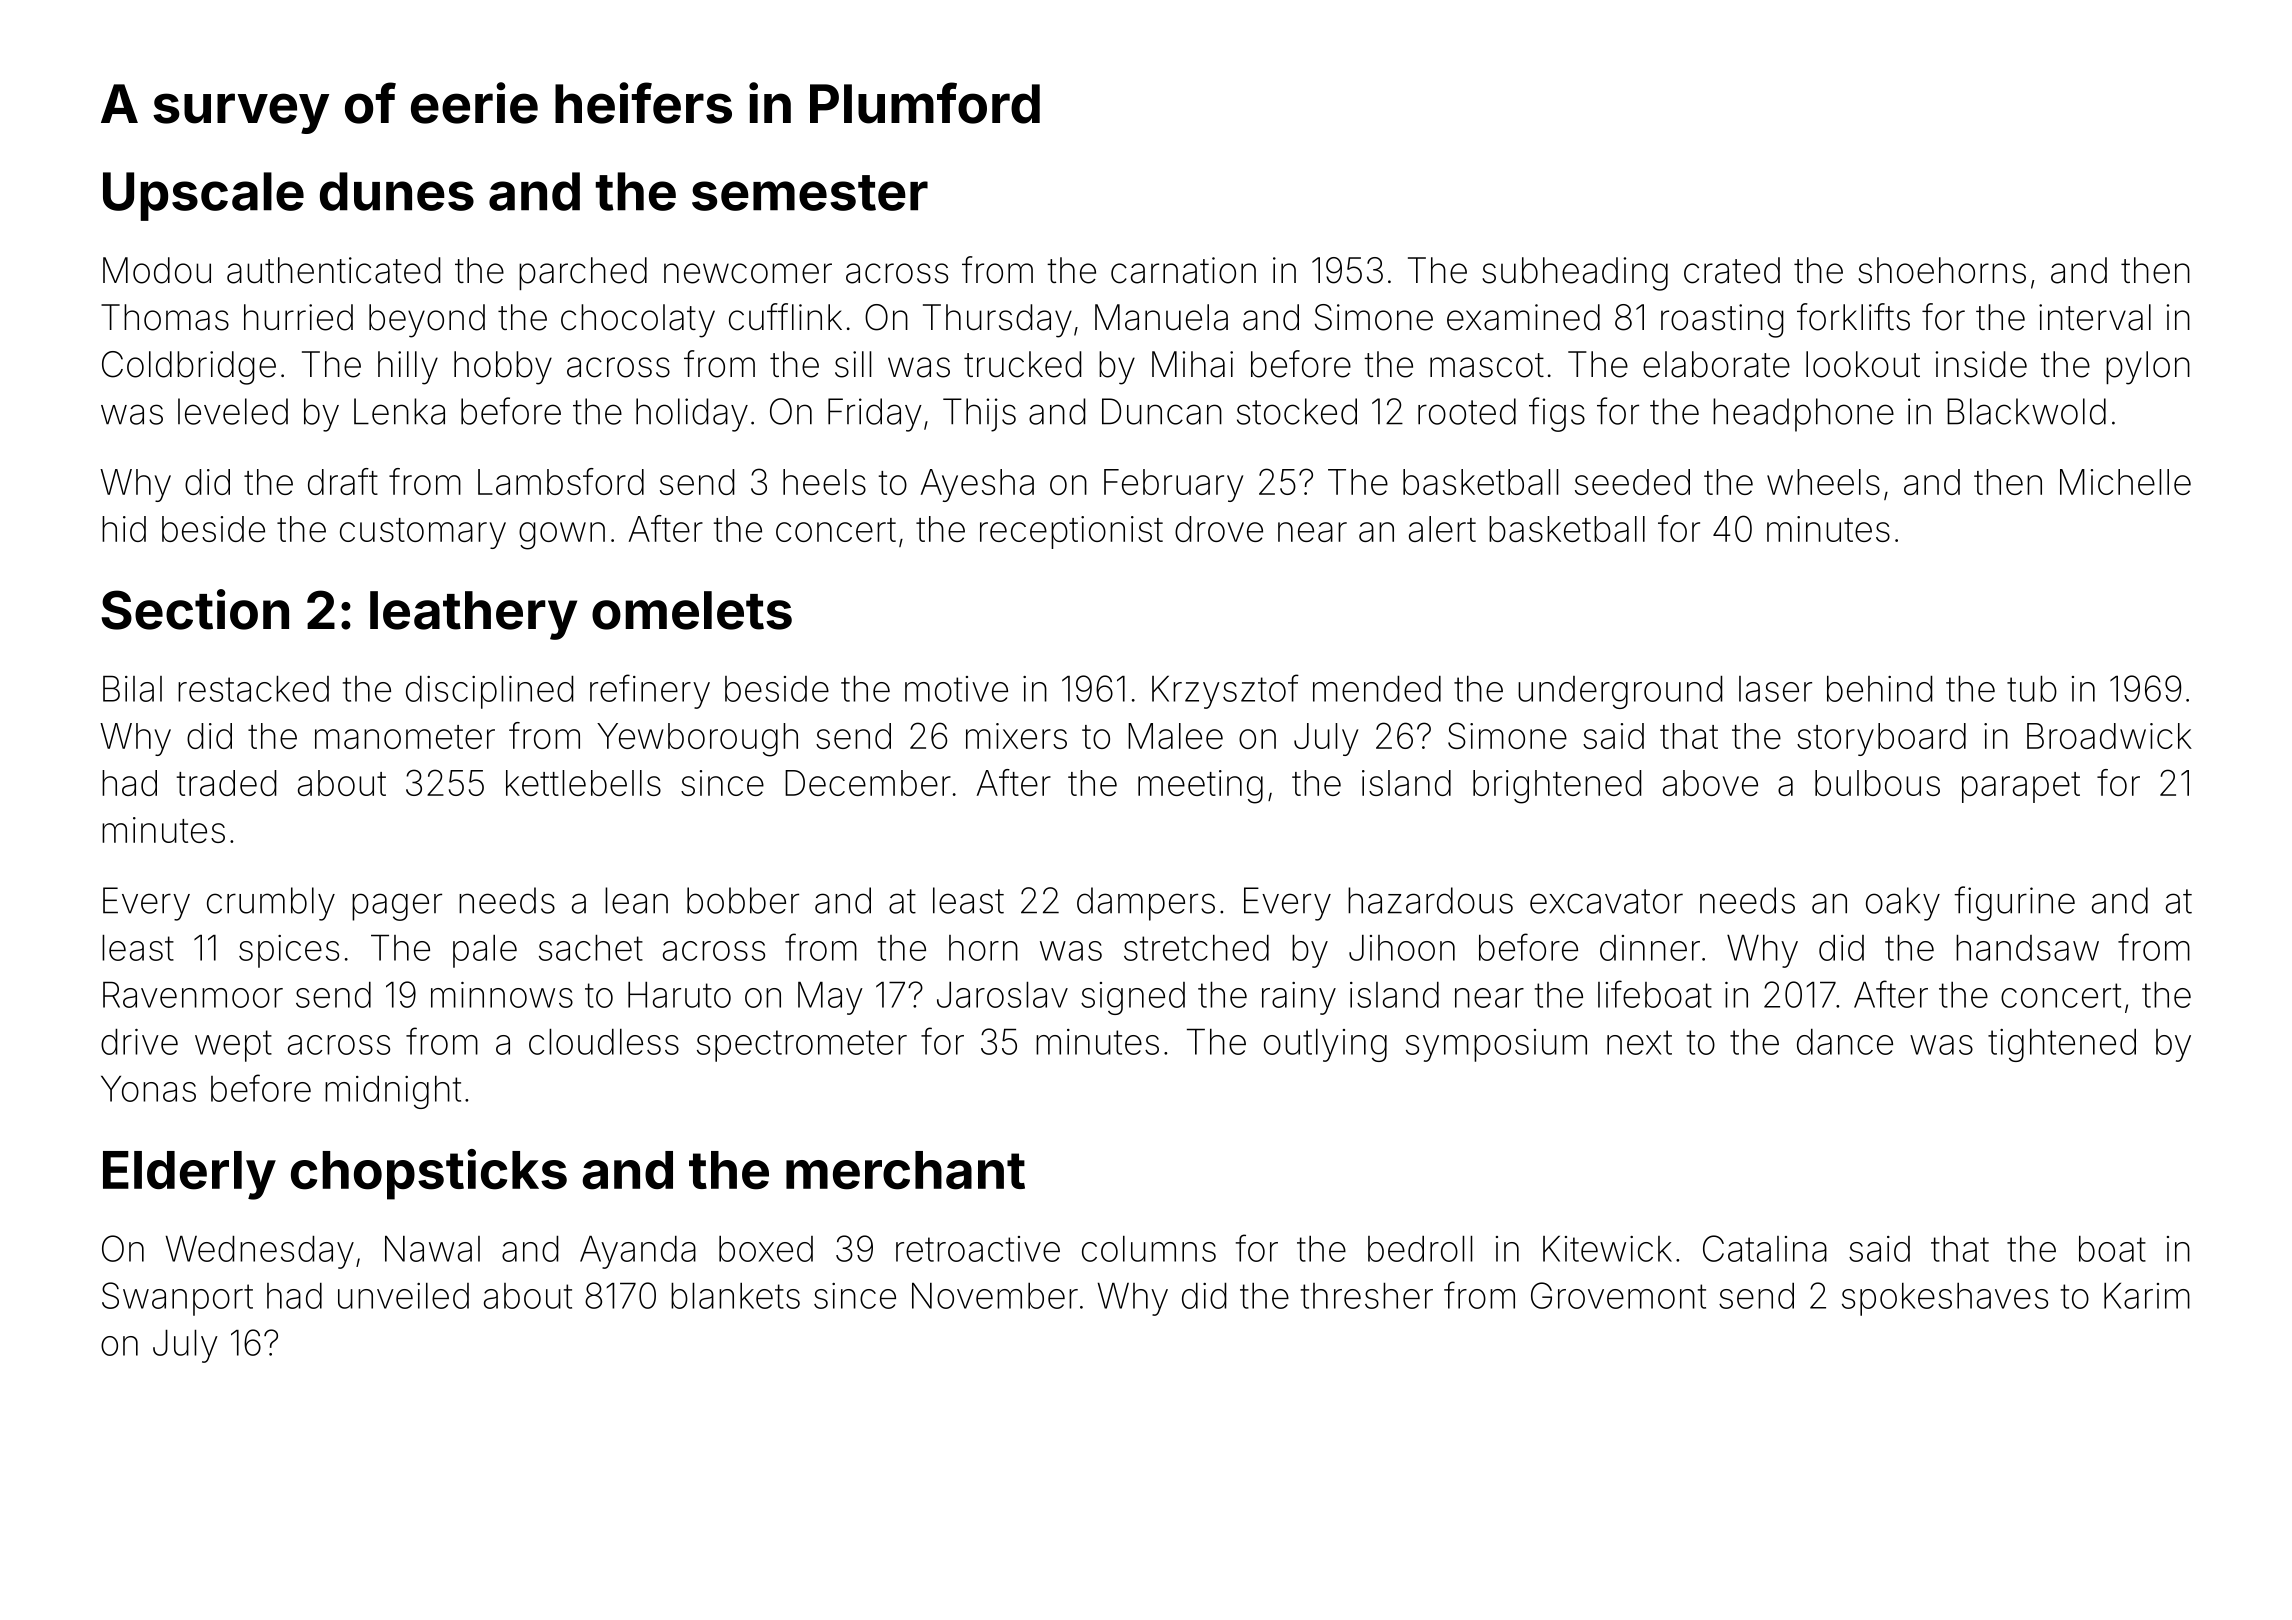  I want to click on traded, so click(227, 783).
